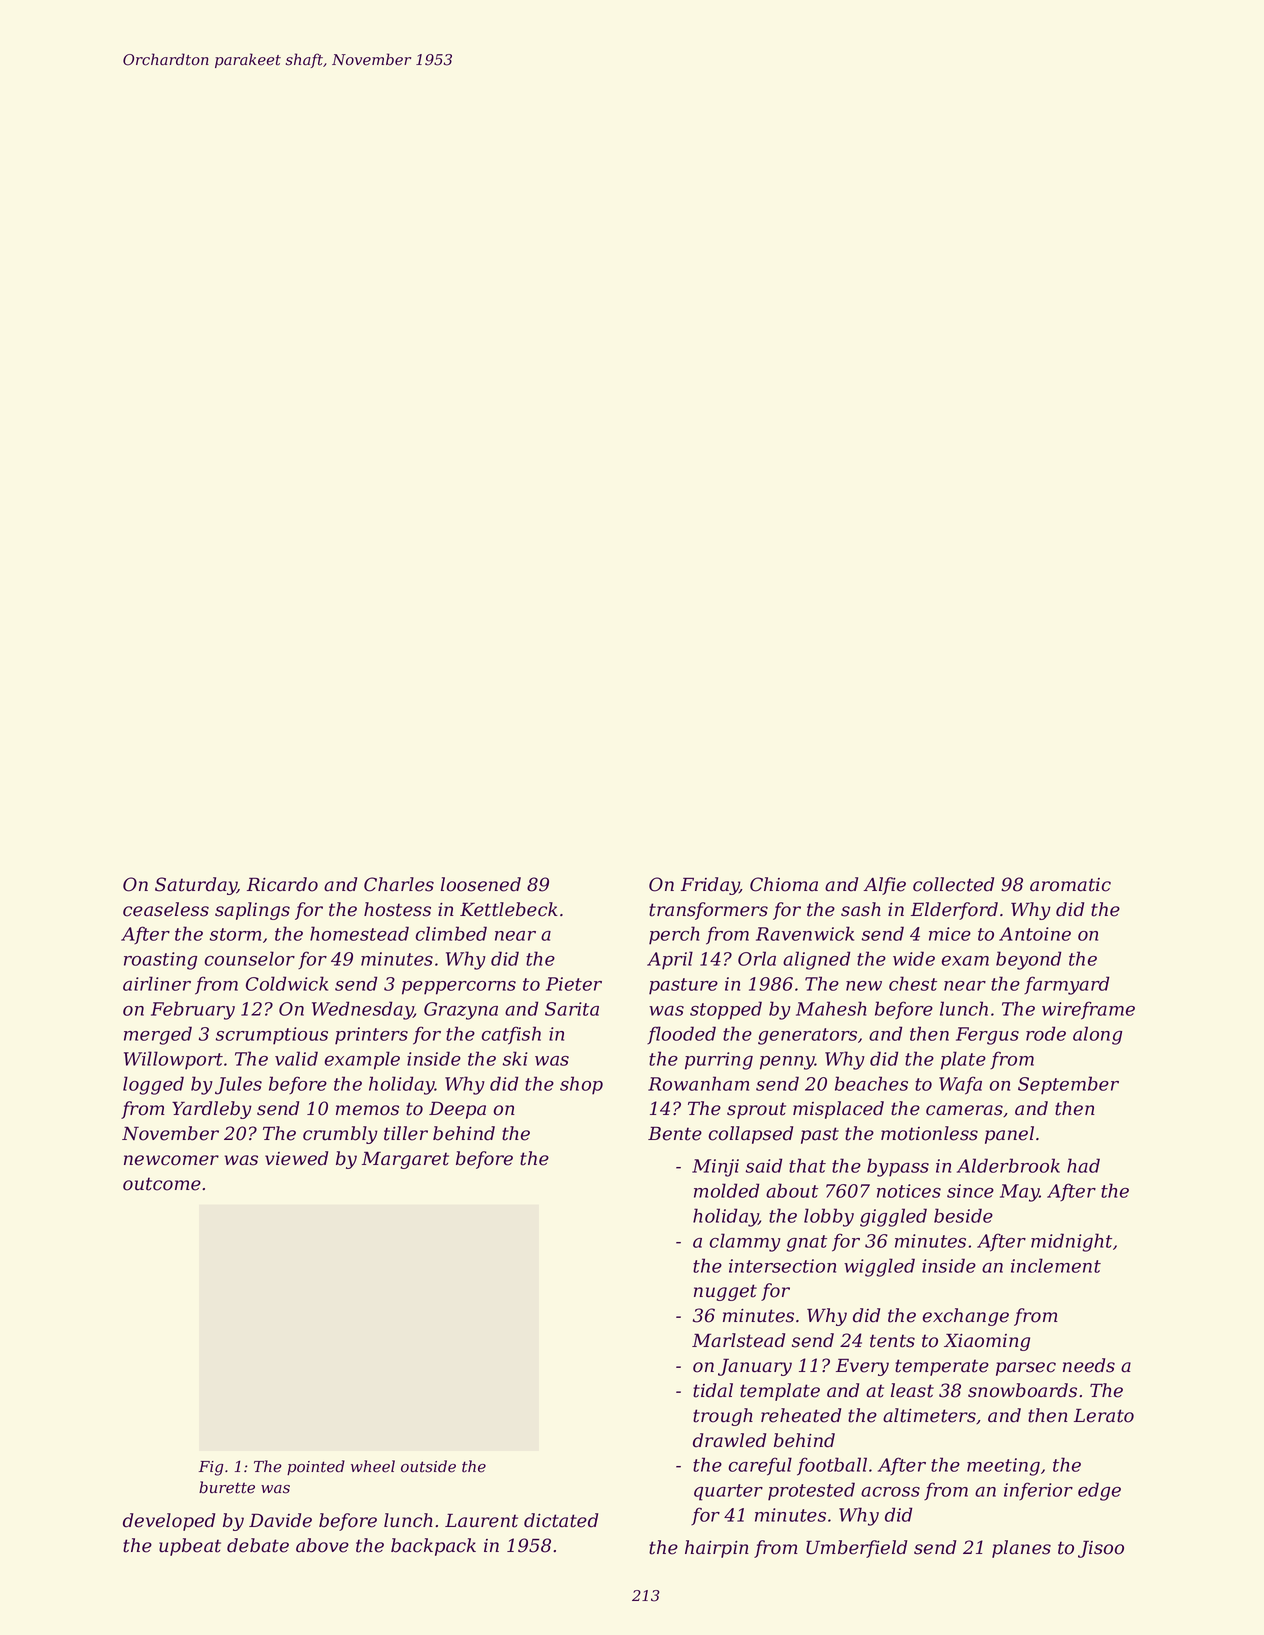  Describe the element at coordinates (963, 1215) in the document. I see `beside` at that location.
